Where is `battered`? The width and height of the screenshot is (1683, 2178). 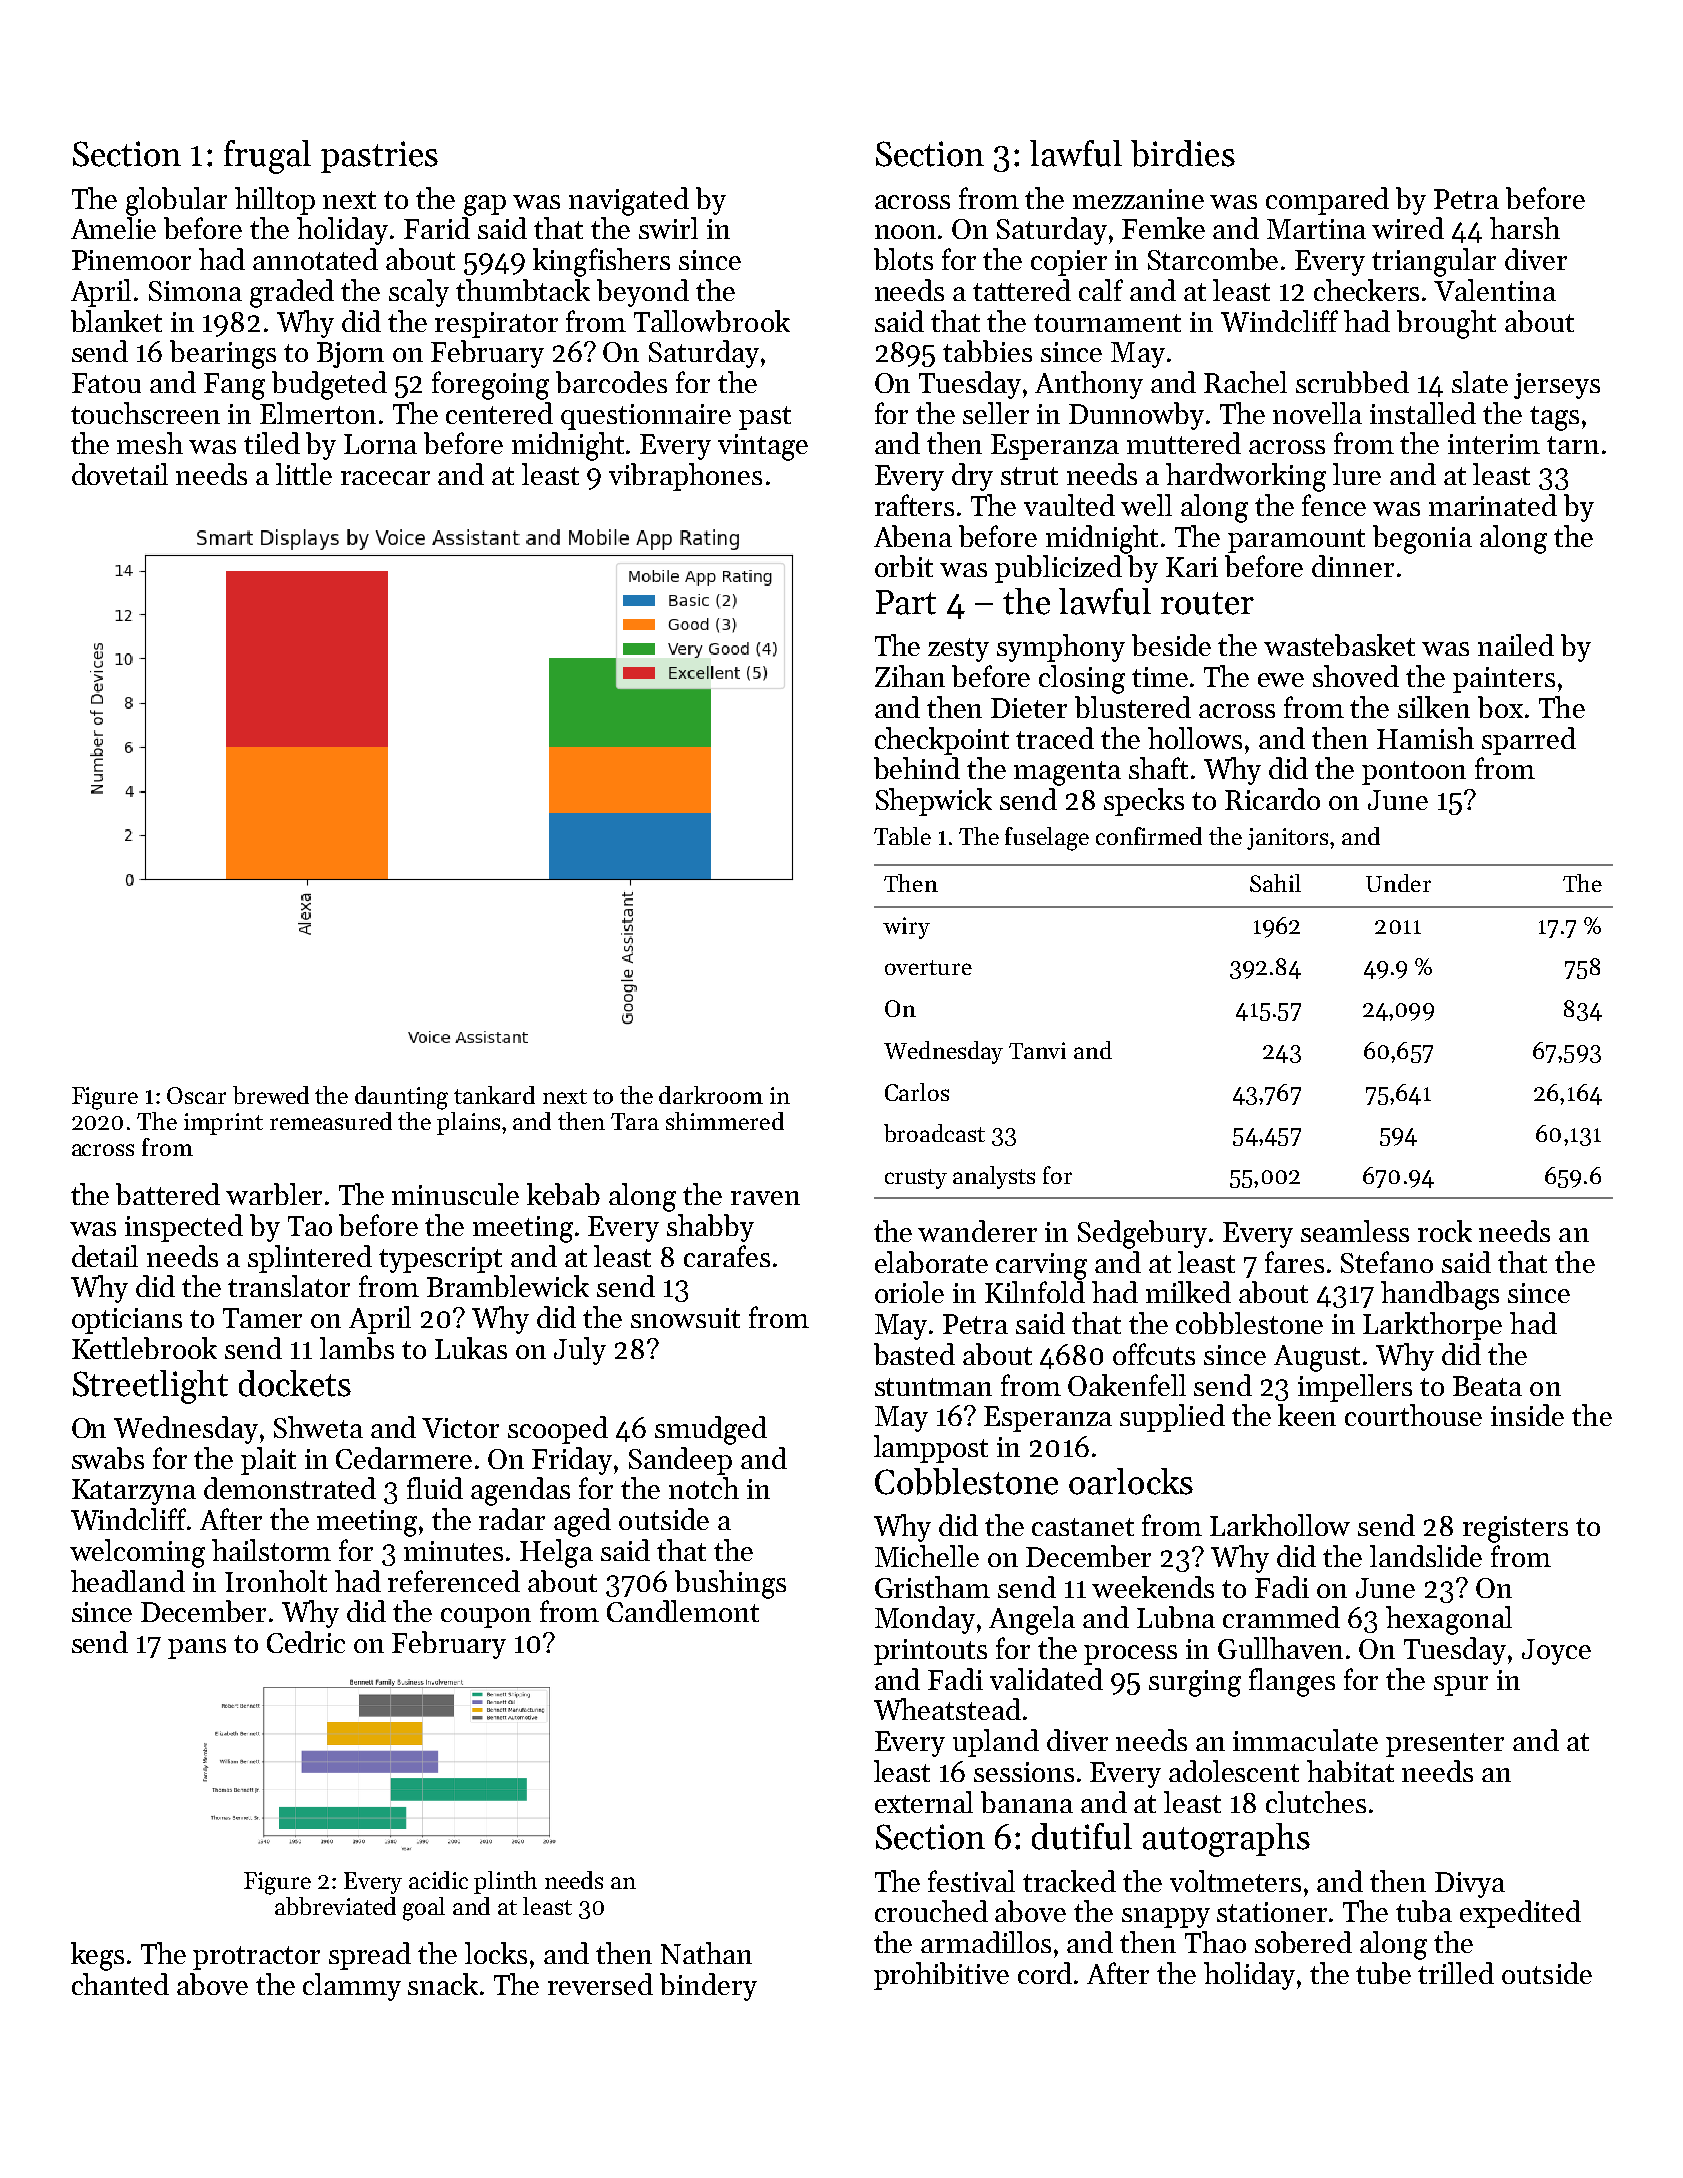
battered is located at coordinates (168, 1194).
